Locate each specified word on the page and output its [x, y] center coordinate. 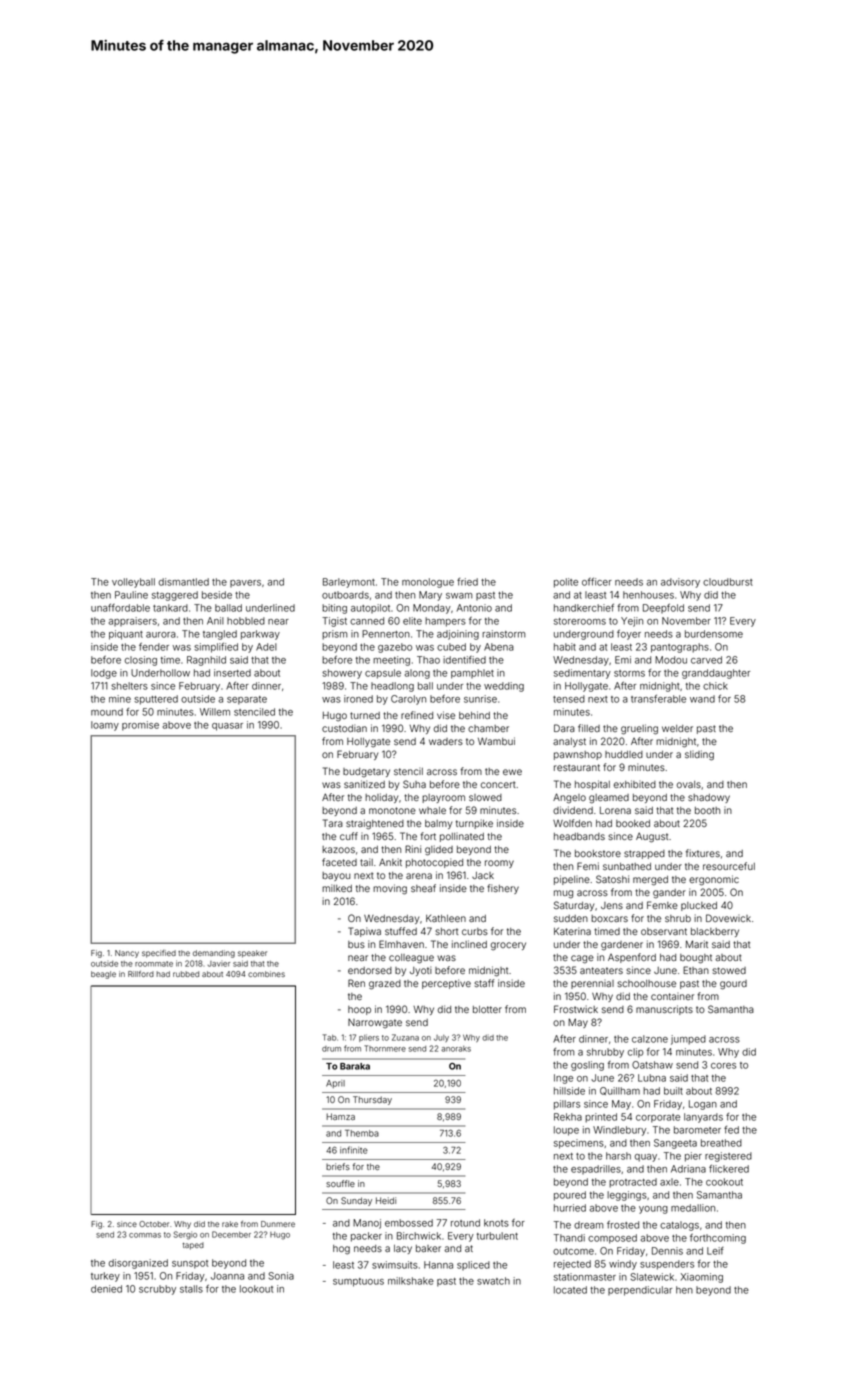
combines [266, 974]
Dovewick [728, 918]
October [154, 1224]
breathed [721, 1143]
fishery [503, 889]
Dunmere [278, 1224]
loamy [105, 726]
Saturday [574, 906]
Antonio [474, 608]
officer [597, 582]
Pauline [131, 595]
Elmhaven [401, 944]
